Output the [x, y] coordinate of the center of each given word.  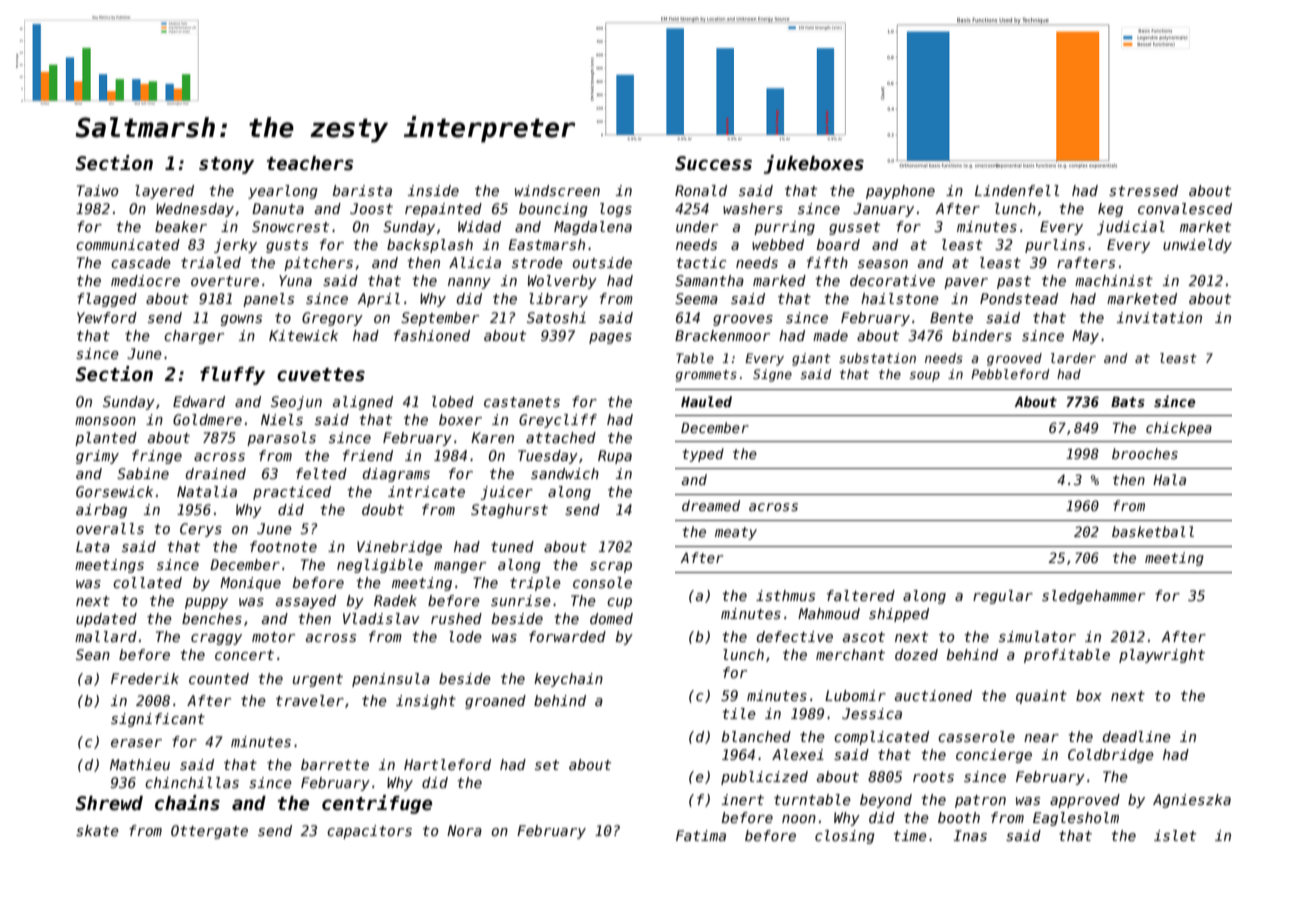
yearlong [283, 192]
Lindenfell [1017, 190]
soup [924, 376]
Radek [395, 600]
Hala [1169, 479]
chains [187, 803]
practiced [292, 493]
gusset [854, 228]
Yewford [107, 317]
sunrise [521, 600]
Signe [772, 375]
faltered [861, 595]
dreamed [711, 505]
